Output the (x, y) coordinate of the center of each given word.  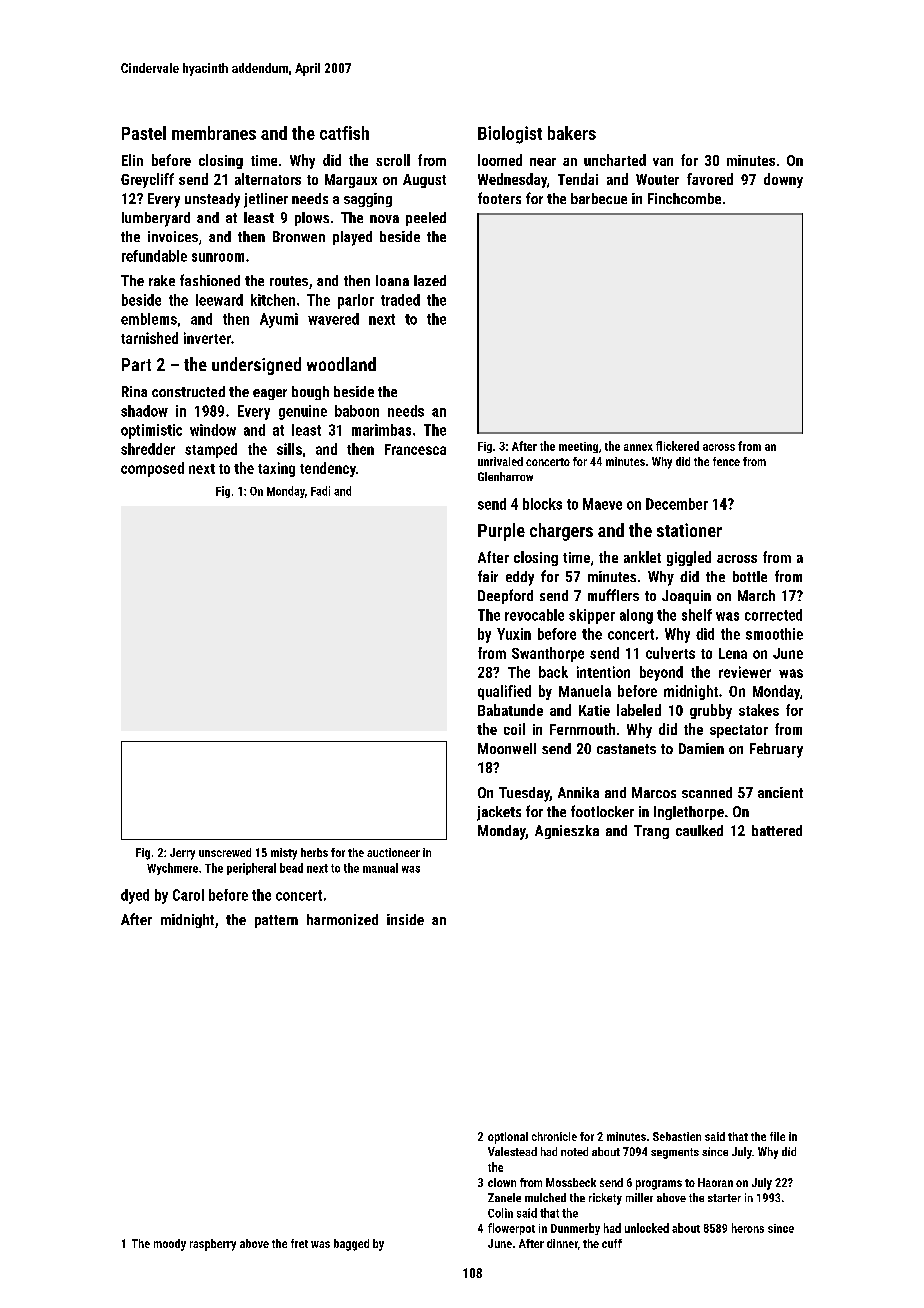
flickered (677, 446)
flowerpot (511, 1229)
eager (270, 394)
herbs (314, 852)
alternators (268, 179)
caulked (699, 830)
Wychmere (172, 869)
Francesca (415, 449)
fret (299, 1243)
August (424, 181)
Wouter (657, 179)
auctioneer (393, 852)
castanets (626, 749)
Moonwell (507, 748)
